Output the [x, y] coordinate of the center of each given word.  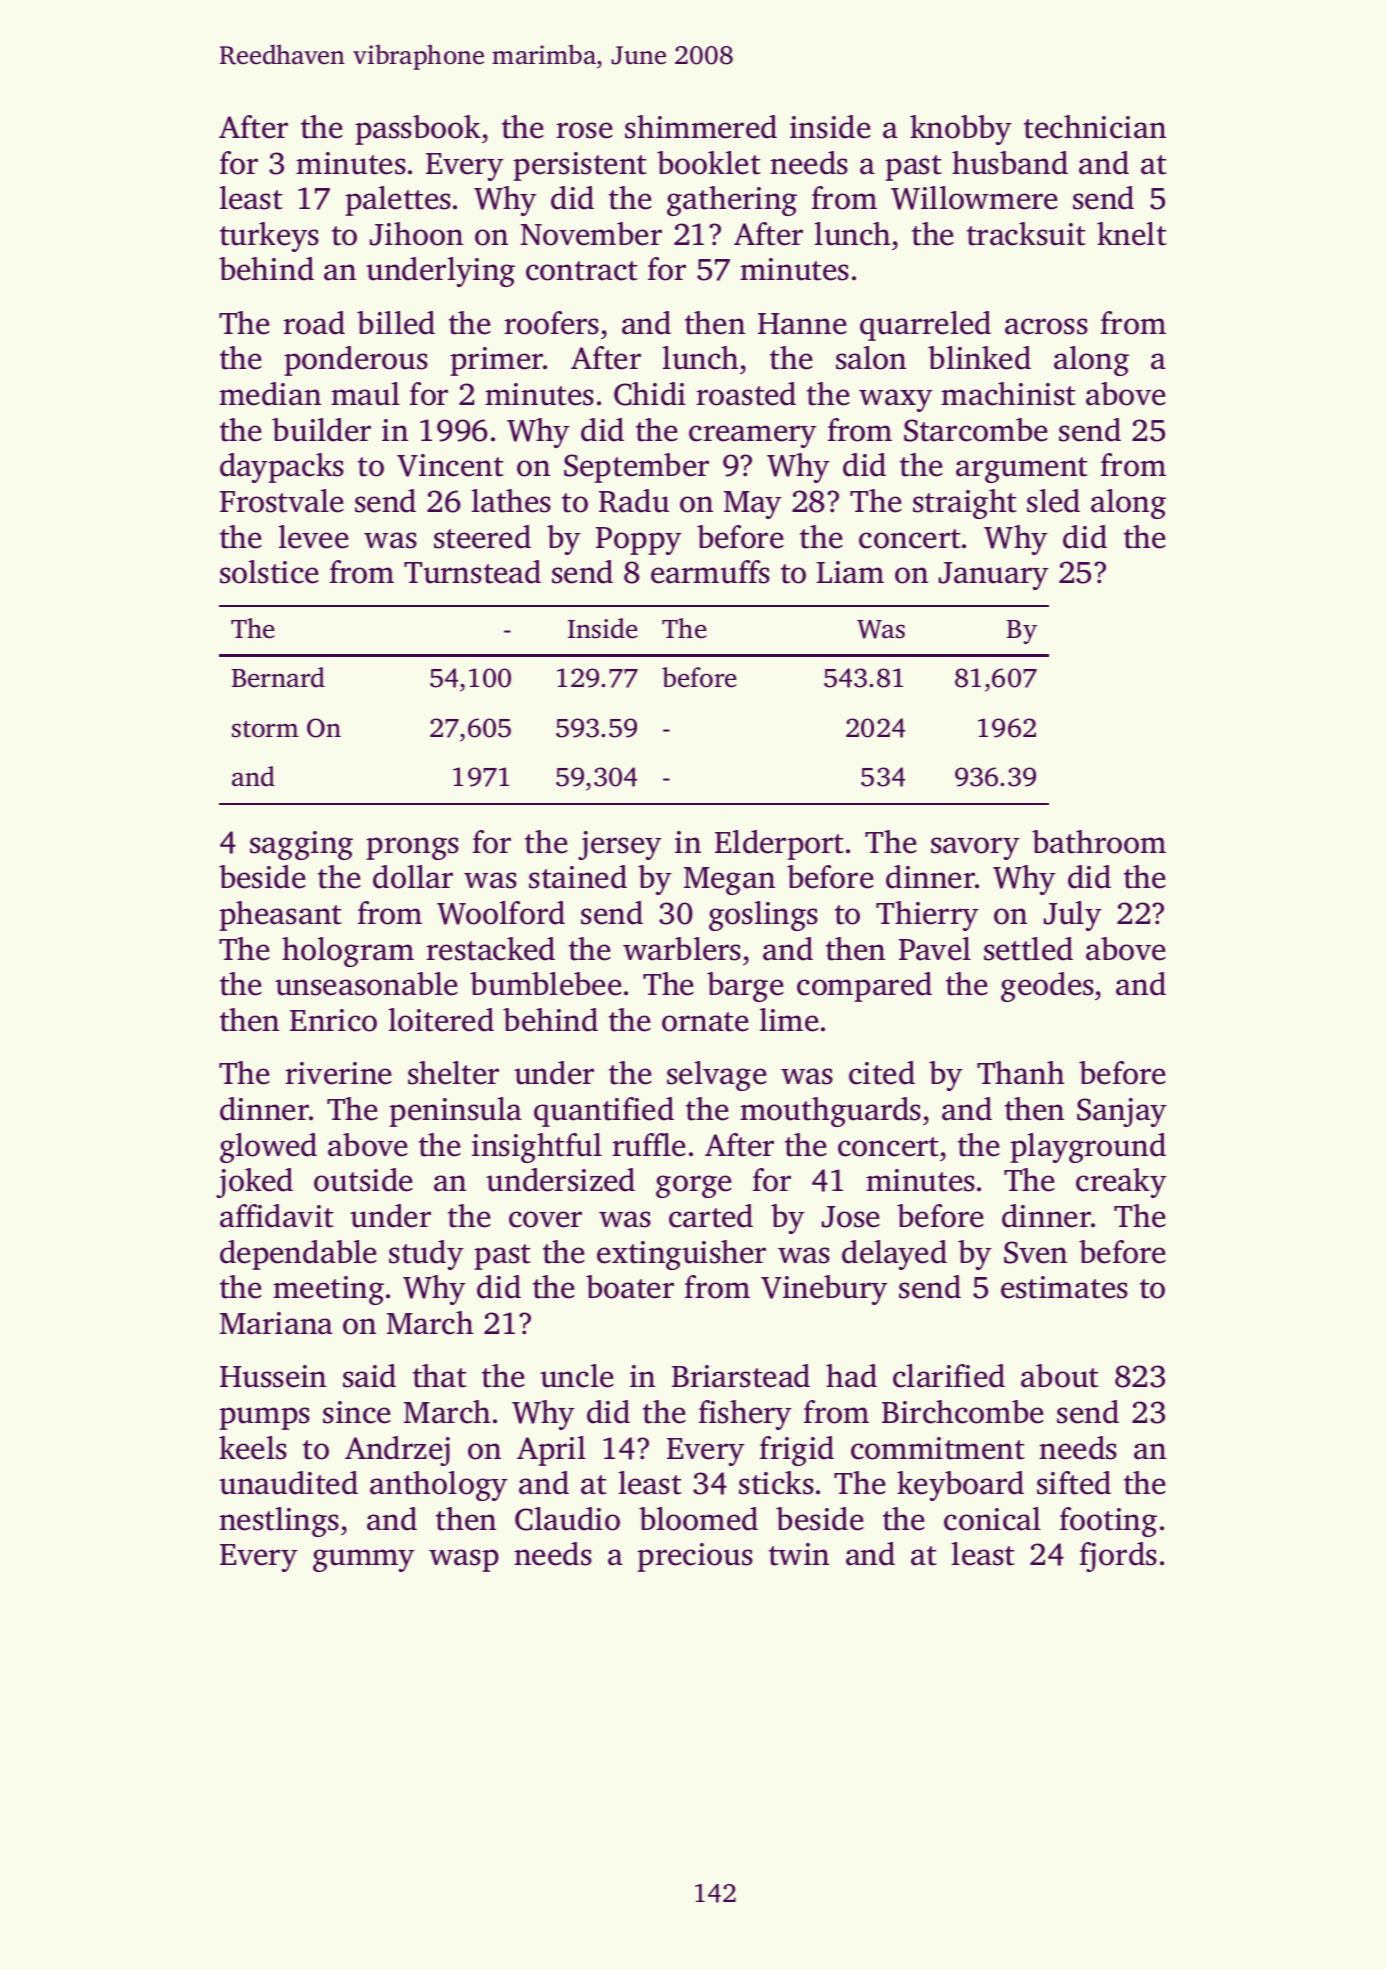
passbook [418, 130]
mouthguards [830, 1112]
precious [695, 1557]
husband [1010, 163]
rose [584, 130]
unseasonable [366, 984]
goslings [763, 916]
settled [1028, 949]
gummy [364, 1560]
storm [265, 729]
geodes [1047, 987]
